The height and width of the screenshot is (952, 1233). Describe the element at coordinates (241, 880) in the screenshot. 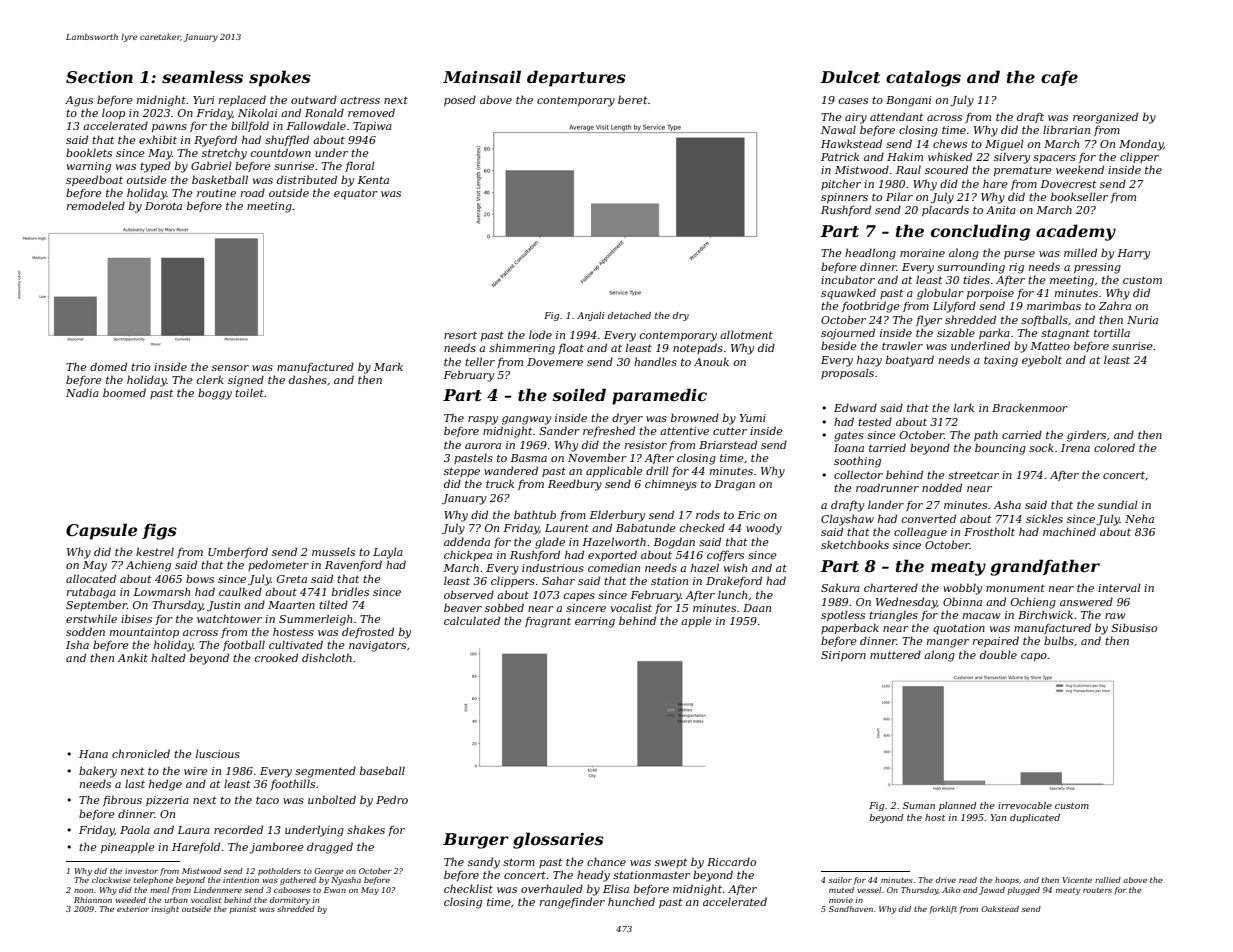

I see `intention` at that location.
